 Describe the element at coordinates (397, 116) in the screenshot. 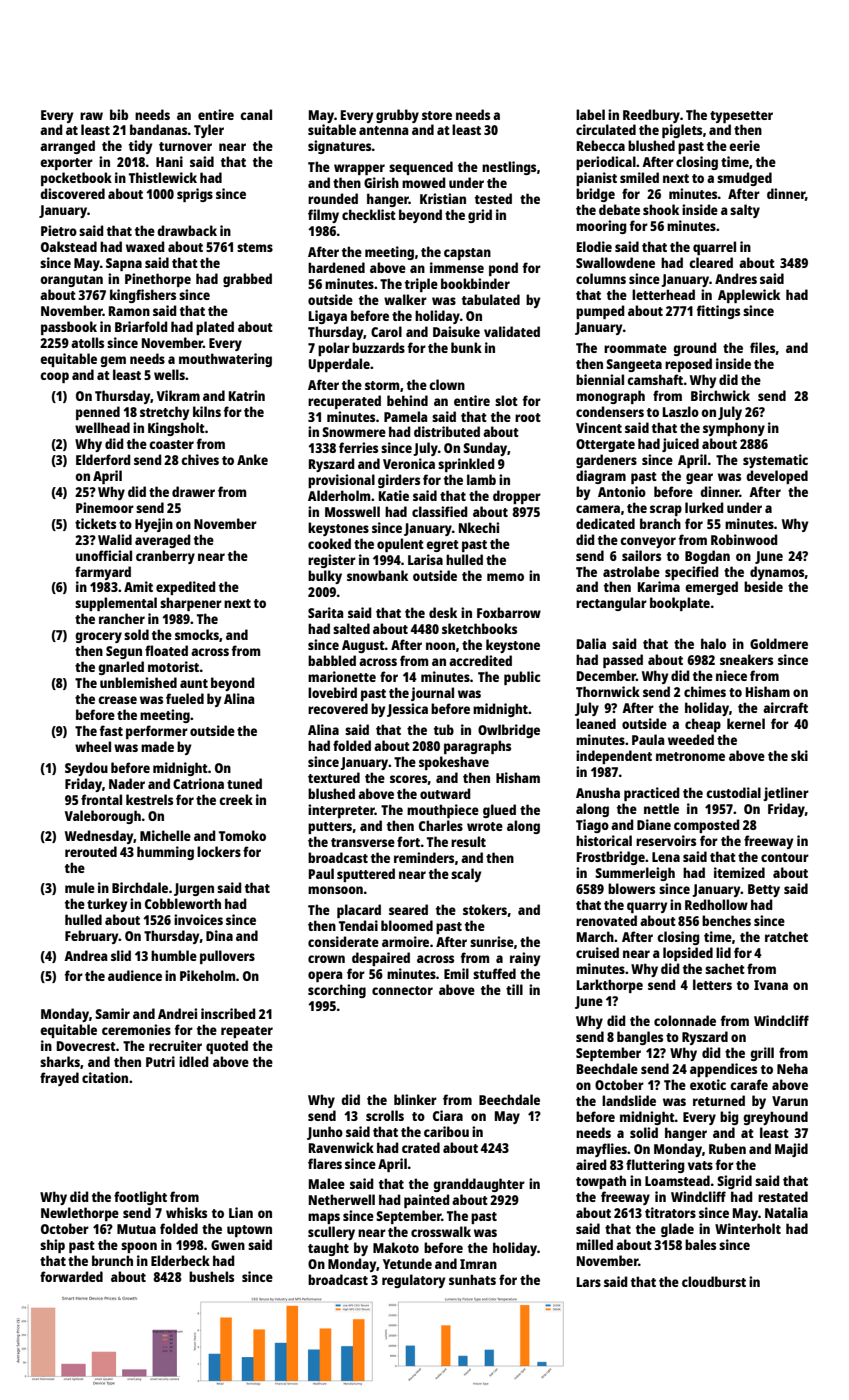

I see `grubby` at that location.
